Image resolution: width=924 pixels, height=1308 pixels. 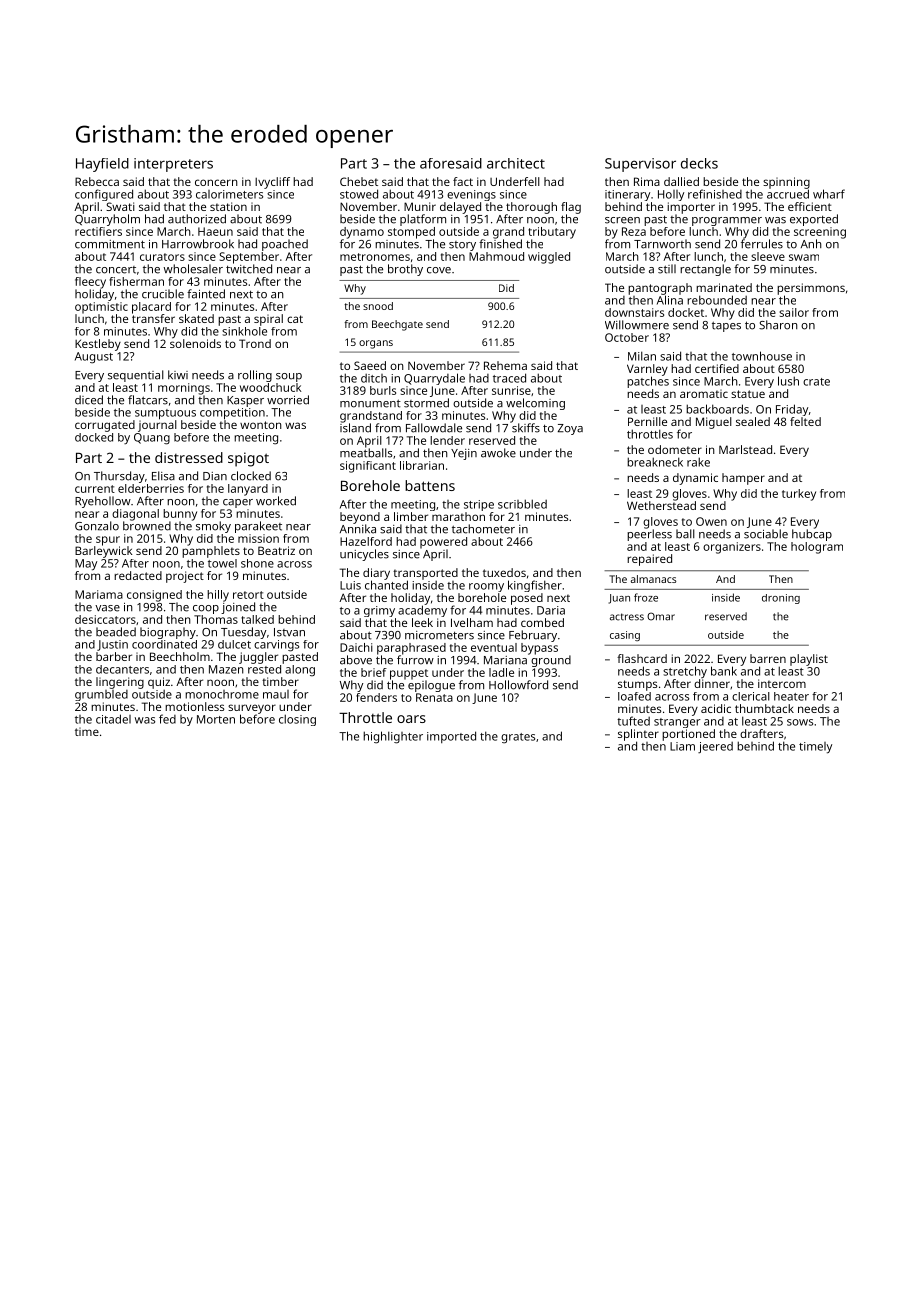 What do you see at coordinates (113, 719) in the document?
I see `citadel` at bounding box center [113, 719].
